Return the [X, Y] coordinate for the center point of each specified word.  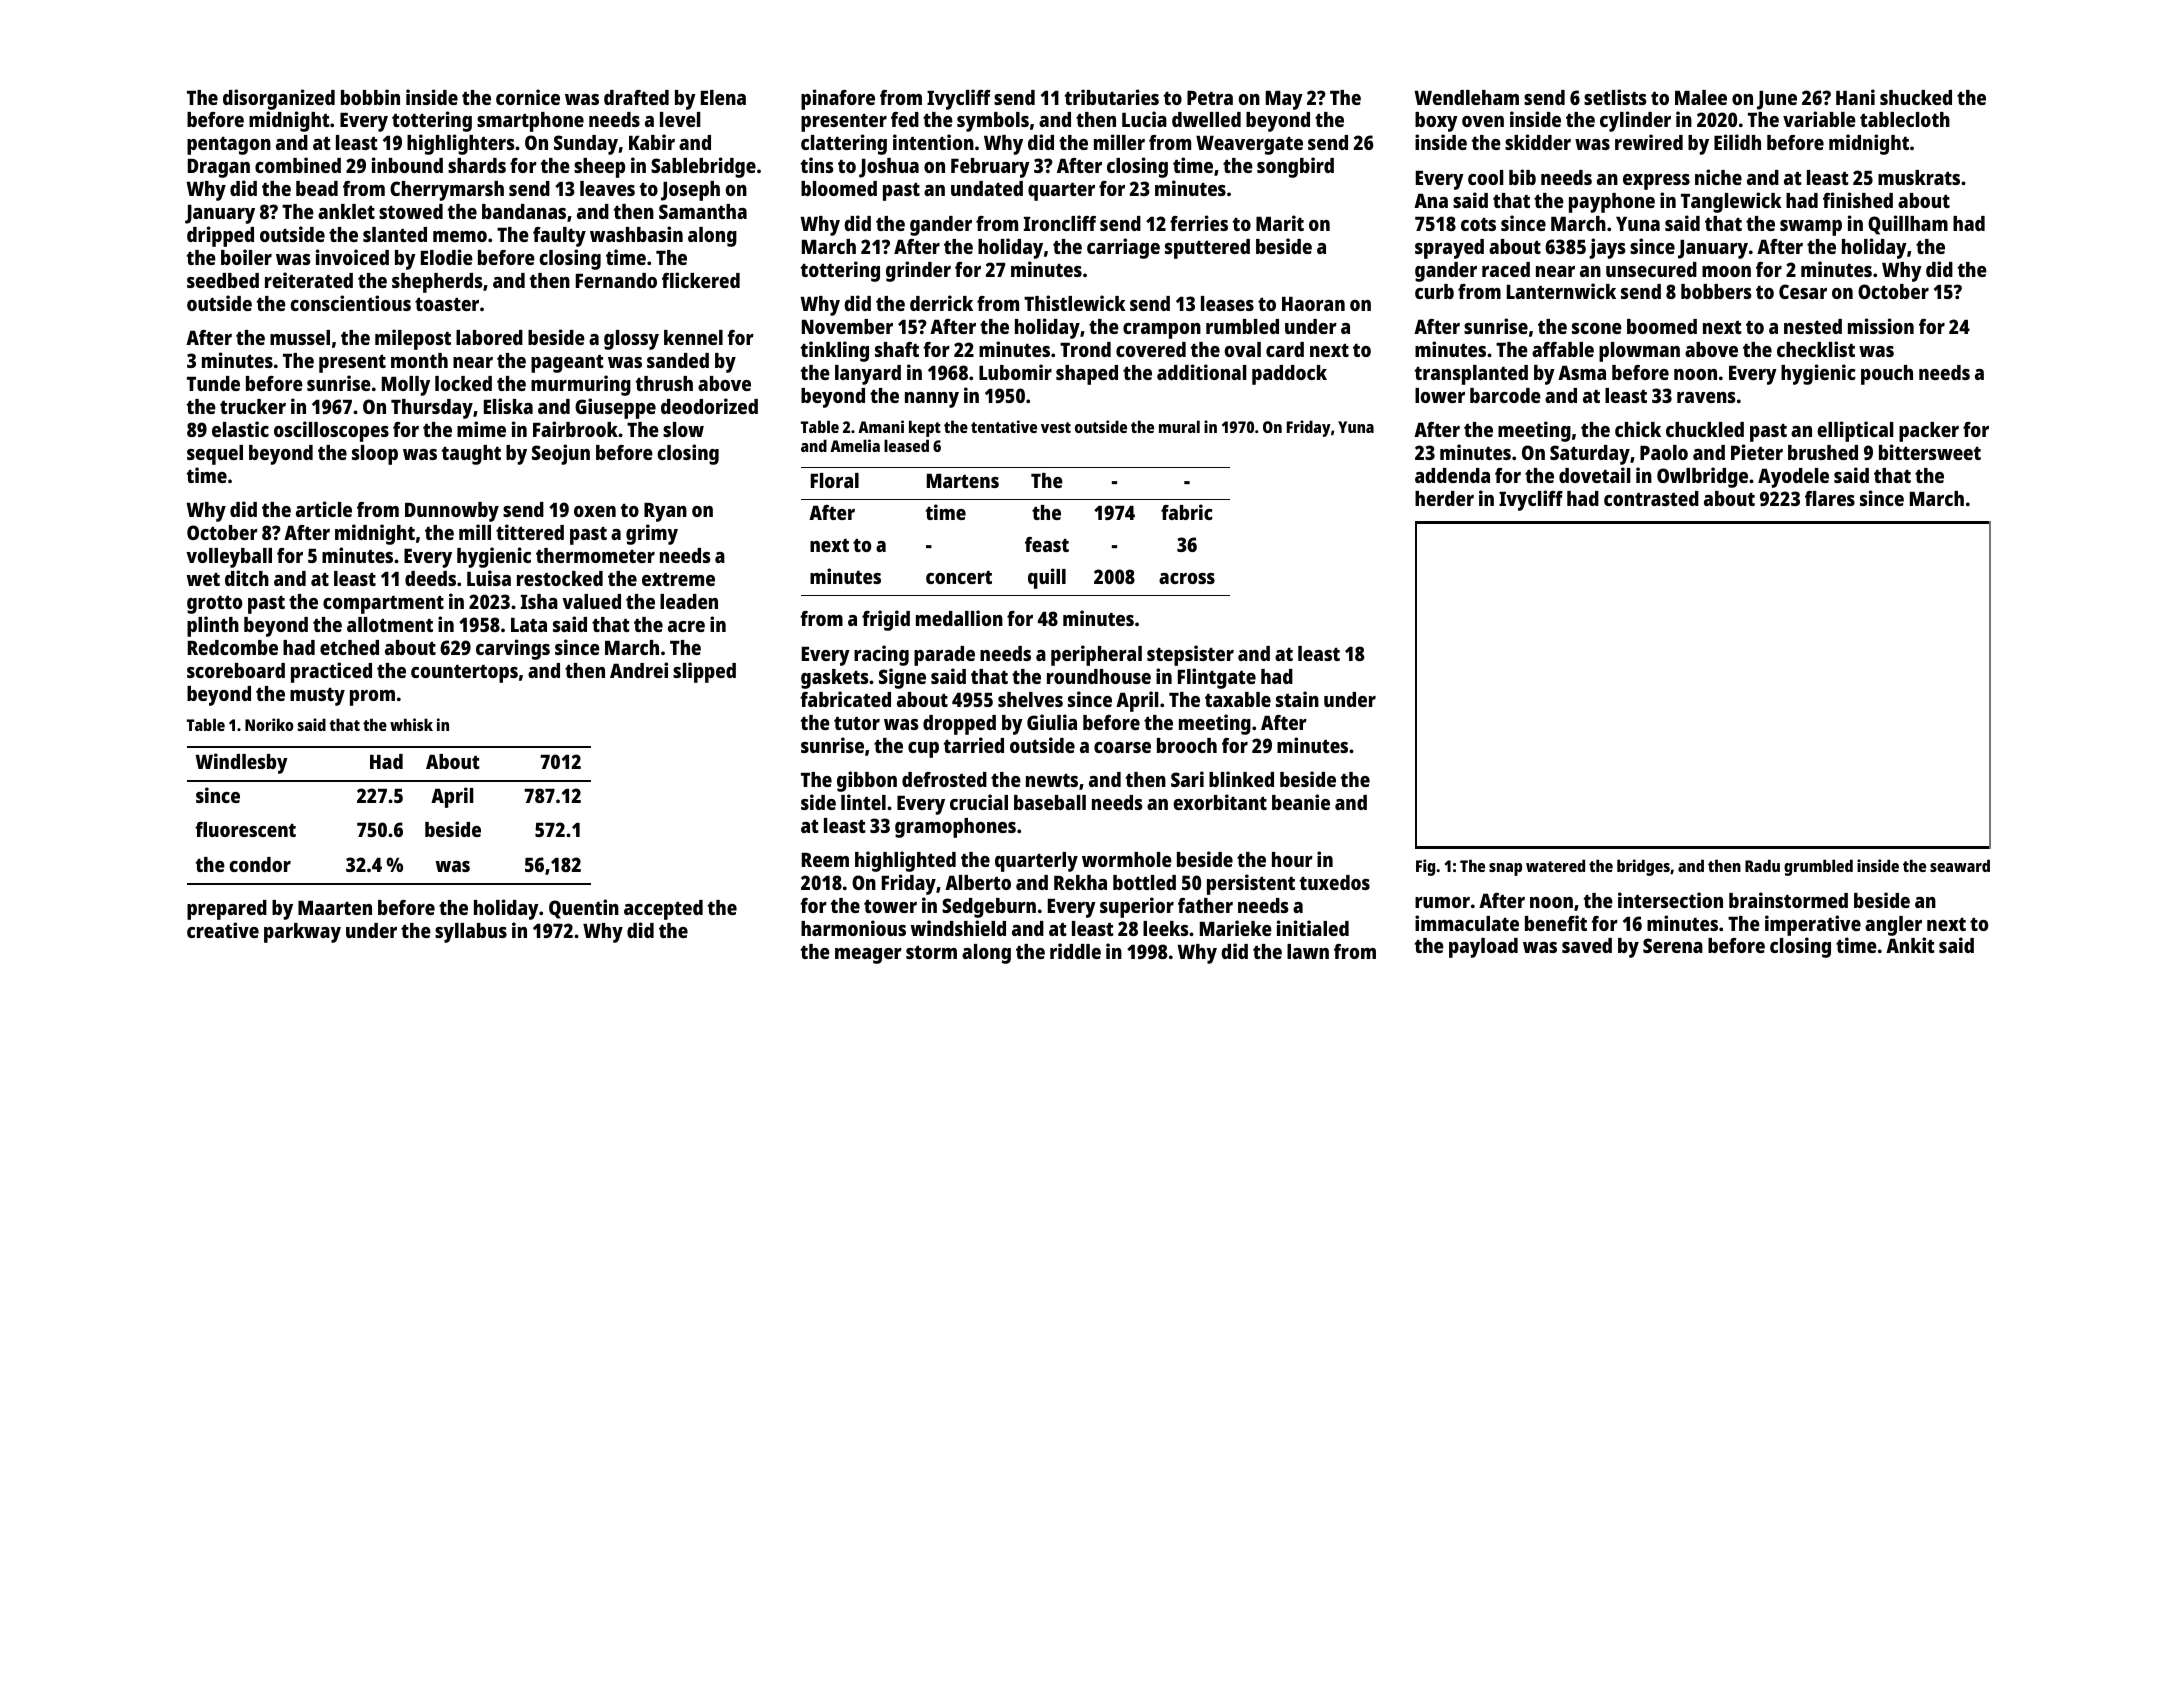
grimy [652, 534]
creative [223, 930]
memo [460, 236]
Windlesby [241, 763]
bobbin [370, 97]
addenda [1452, 475]
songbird [1295, 167]
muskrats [1919, 177]
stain [1297, 699]
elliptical [1855, 431]
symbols [993, 122]
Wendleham [1466, 97]
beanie [1301, 802]
